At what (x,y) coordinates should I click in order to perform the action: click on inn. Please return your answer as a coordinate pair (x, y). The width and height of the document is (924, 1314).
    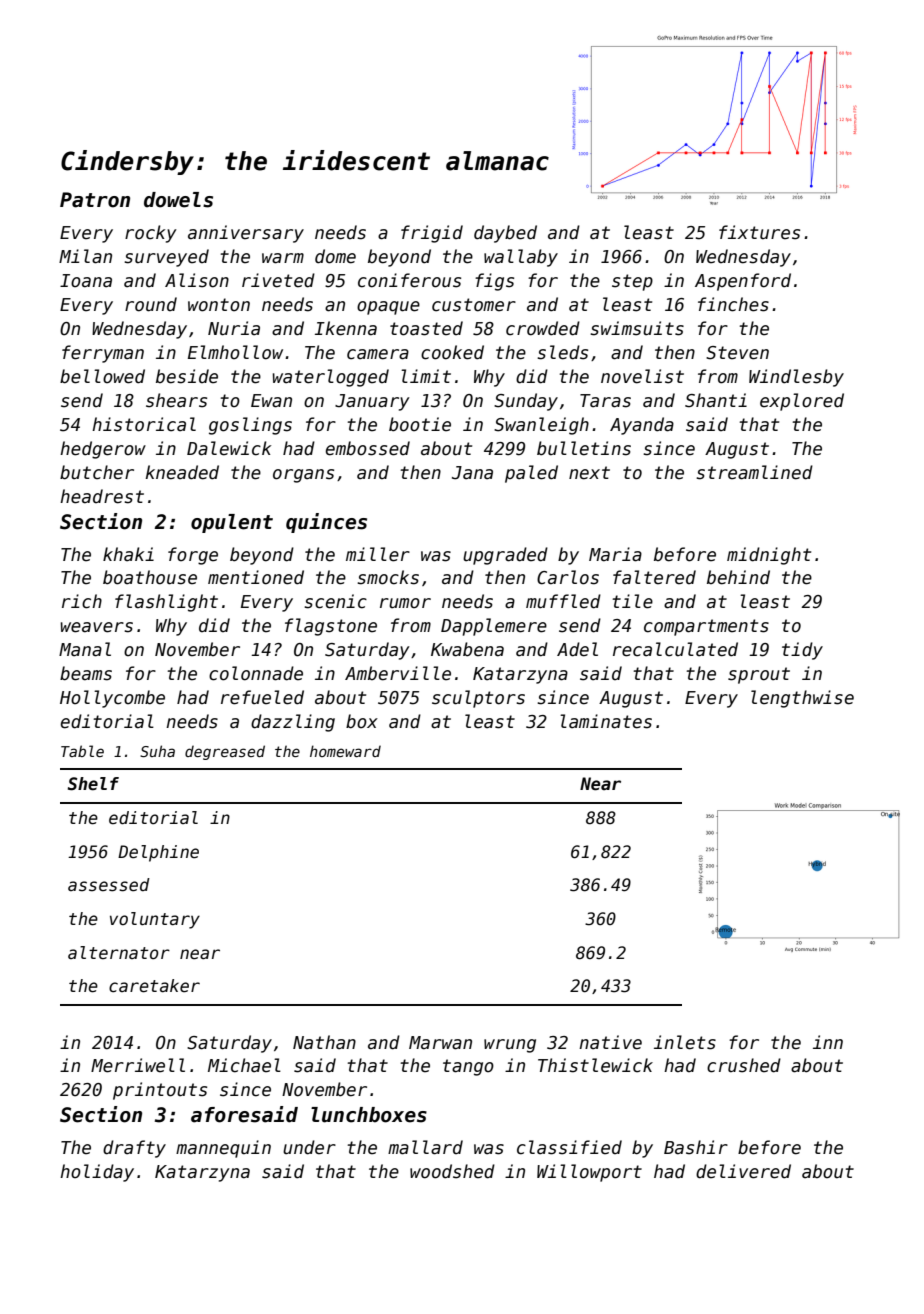
    Looking at the image, I should click on (828, 1042).
